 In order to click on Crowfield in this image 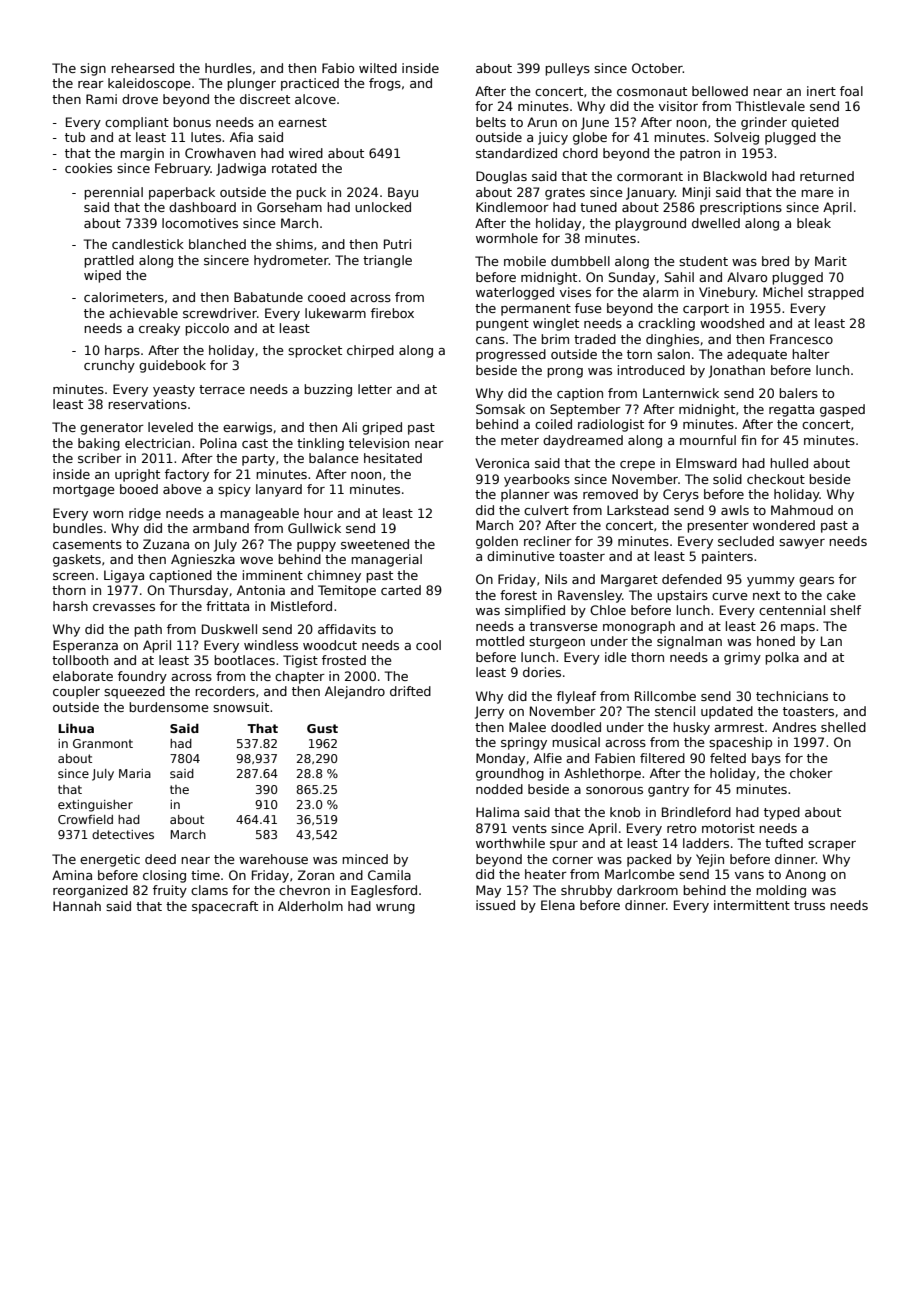, I will do `click(85, 819)`.
